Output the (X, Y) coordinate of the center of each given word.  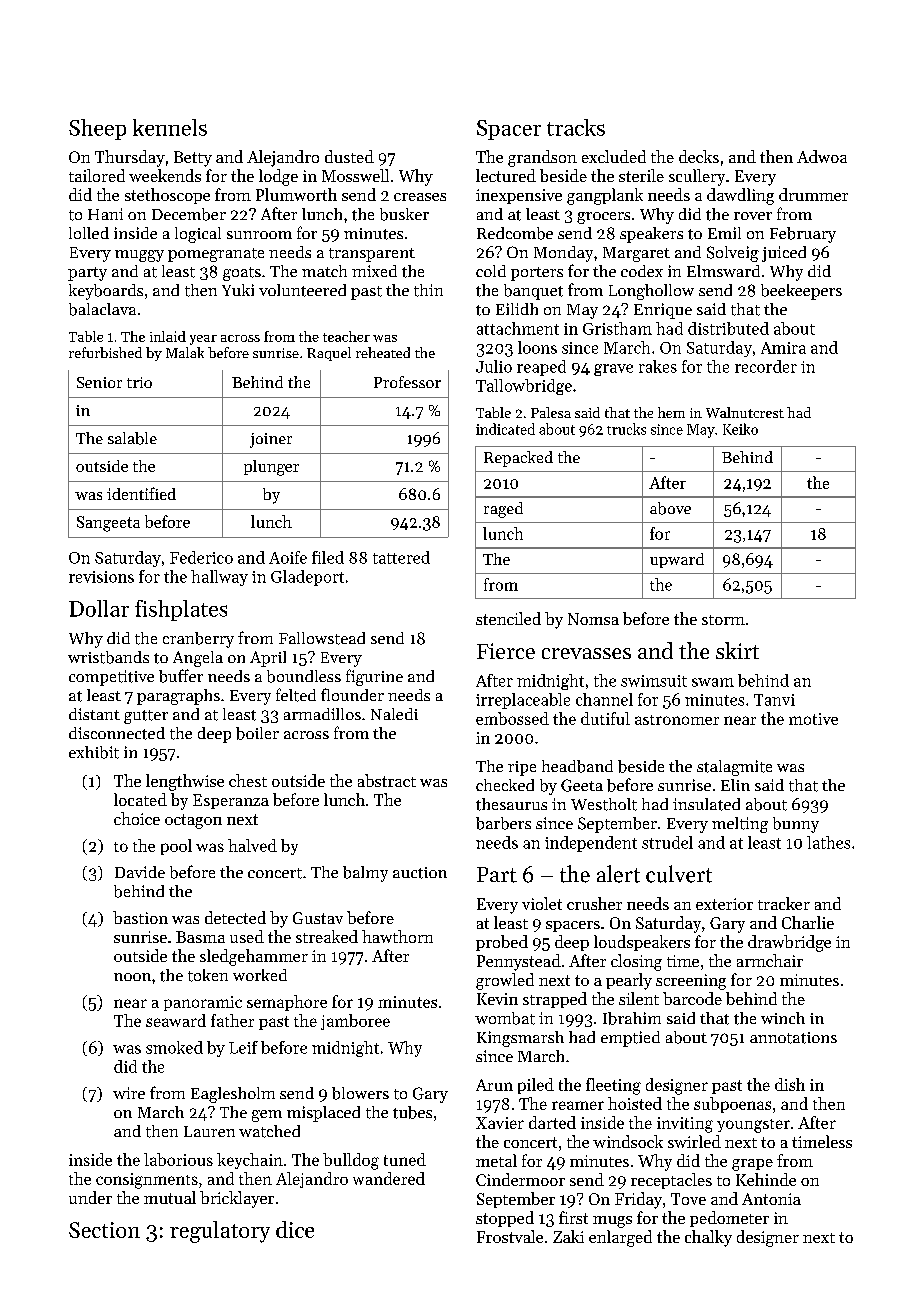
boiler (257, 733)
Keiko (740, 429)
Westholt (604, 804)
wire (129, 1093)
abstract (387, 780)
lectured (506, 175)
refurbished (105, 352)
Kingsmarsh (520, 1039)
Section (104, 1230)
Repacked (518, 459)
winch (783, 1018)
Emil (724, 233)
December (189, 214)
